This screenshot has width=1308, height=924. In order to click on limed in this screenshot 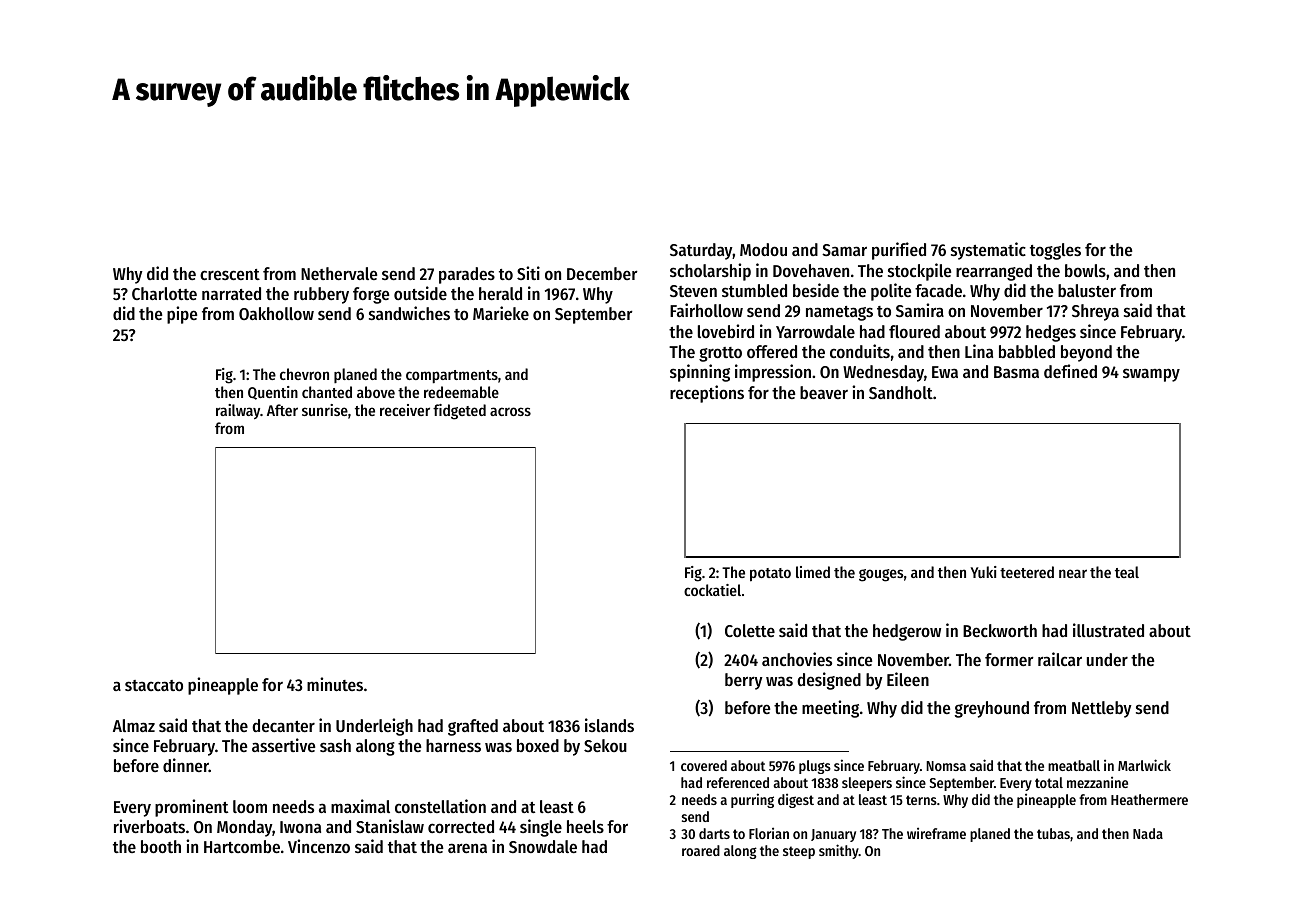, I will do `click(813, 572)`.
